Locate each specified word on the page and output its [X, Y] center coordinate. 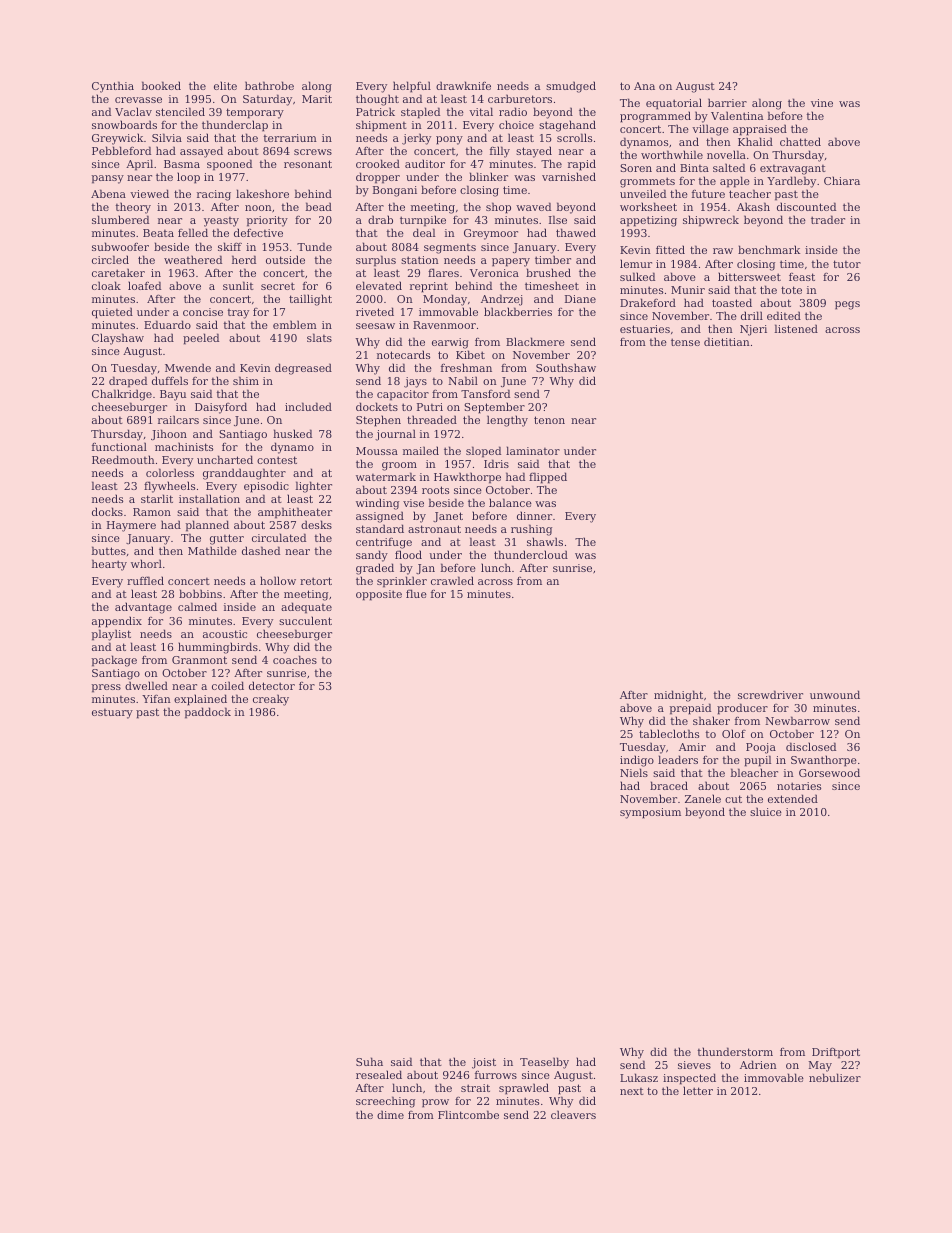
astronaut [434, 529]
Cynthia [113, 87]
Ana [644, 86]
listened [796, 328]
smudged [571, 87]
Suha [369, 1061]
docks [107, 511]
